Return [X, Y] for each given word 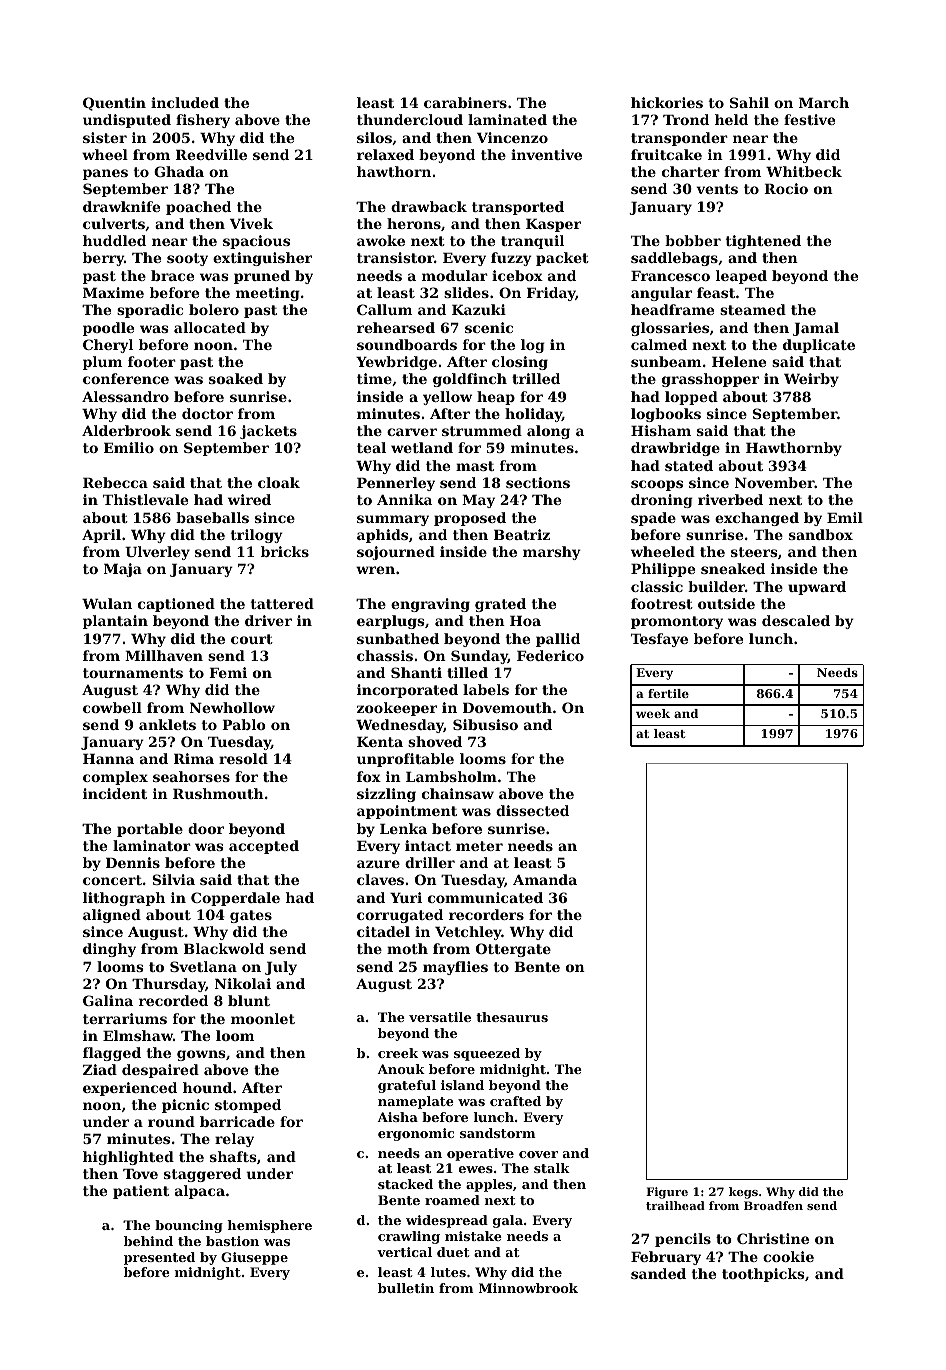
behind [148, 1241]
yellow [447, 398]
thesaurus [512, 1017]
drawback [429, 206]
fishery [203, 121]
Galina [108, 1000]
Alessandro [125, 396]
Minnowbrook [528, 1288]
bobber [693, 240]
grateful [407, 1086]
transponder [679, 139]
